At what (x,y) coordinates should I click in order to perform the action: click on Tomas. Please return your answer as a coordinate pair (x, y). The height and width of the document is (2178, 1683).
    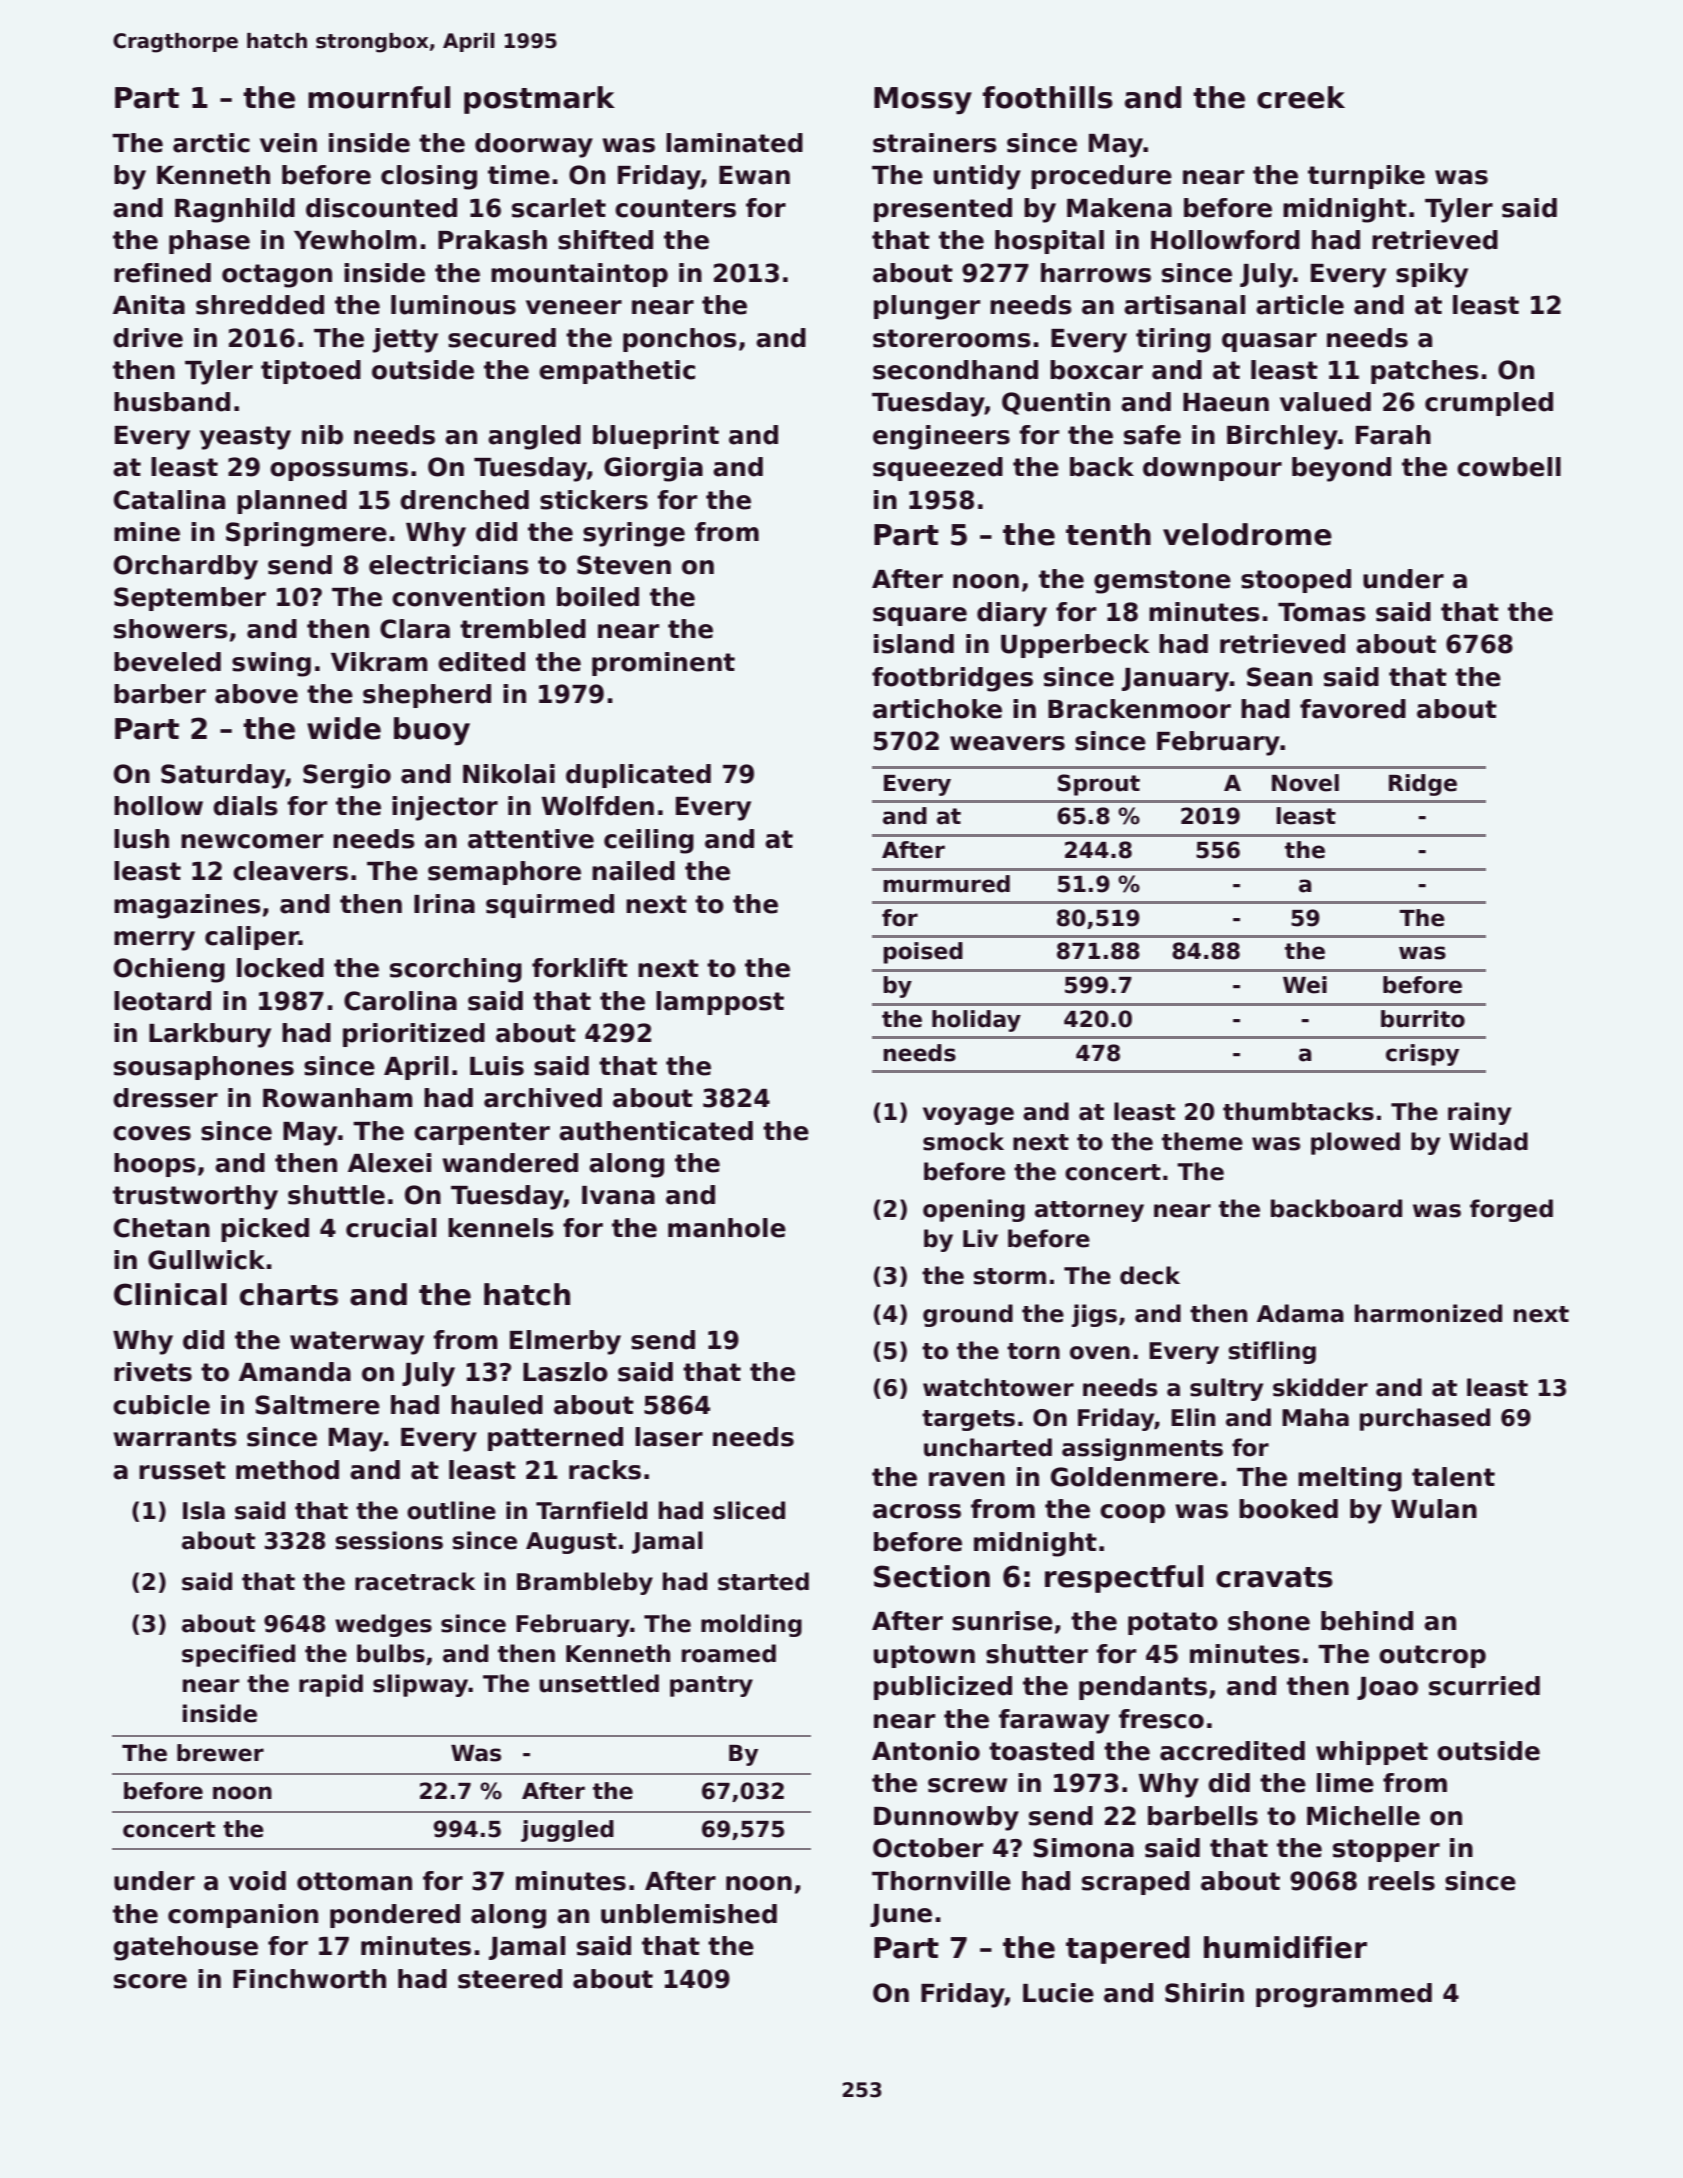
    Looking at the image, I should click on (1322, 612).
